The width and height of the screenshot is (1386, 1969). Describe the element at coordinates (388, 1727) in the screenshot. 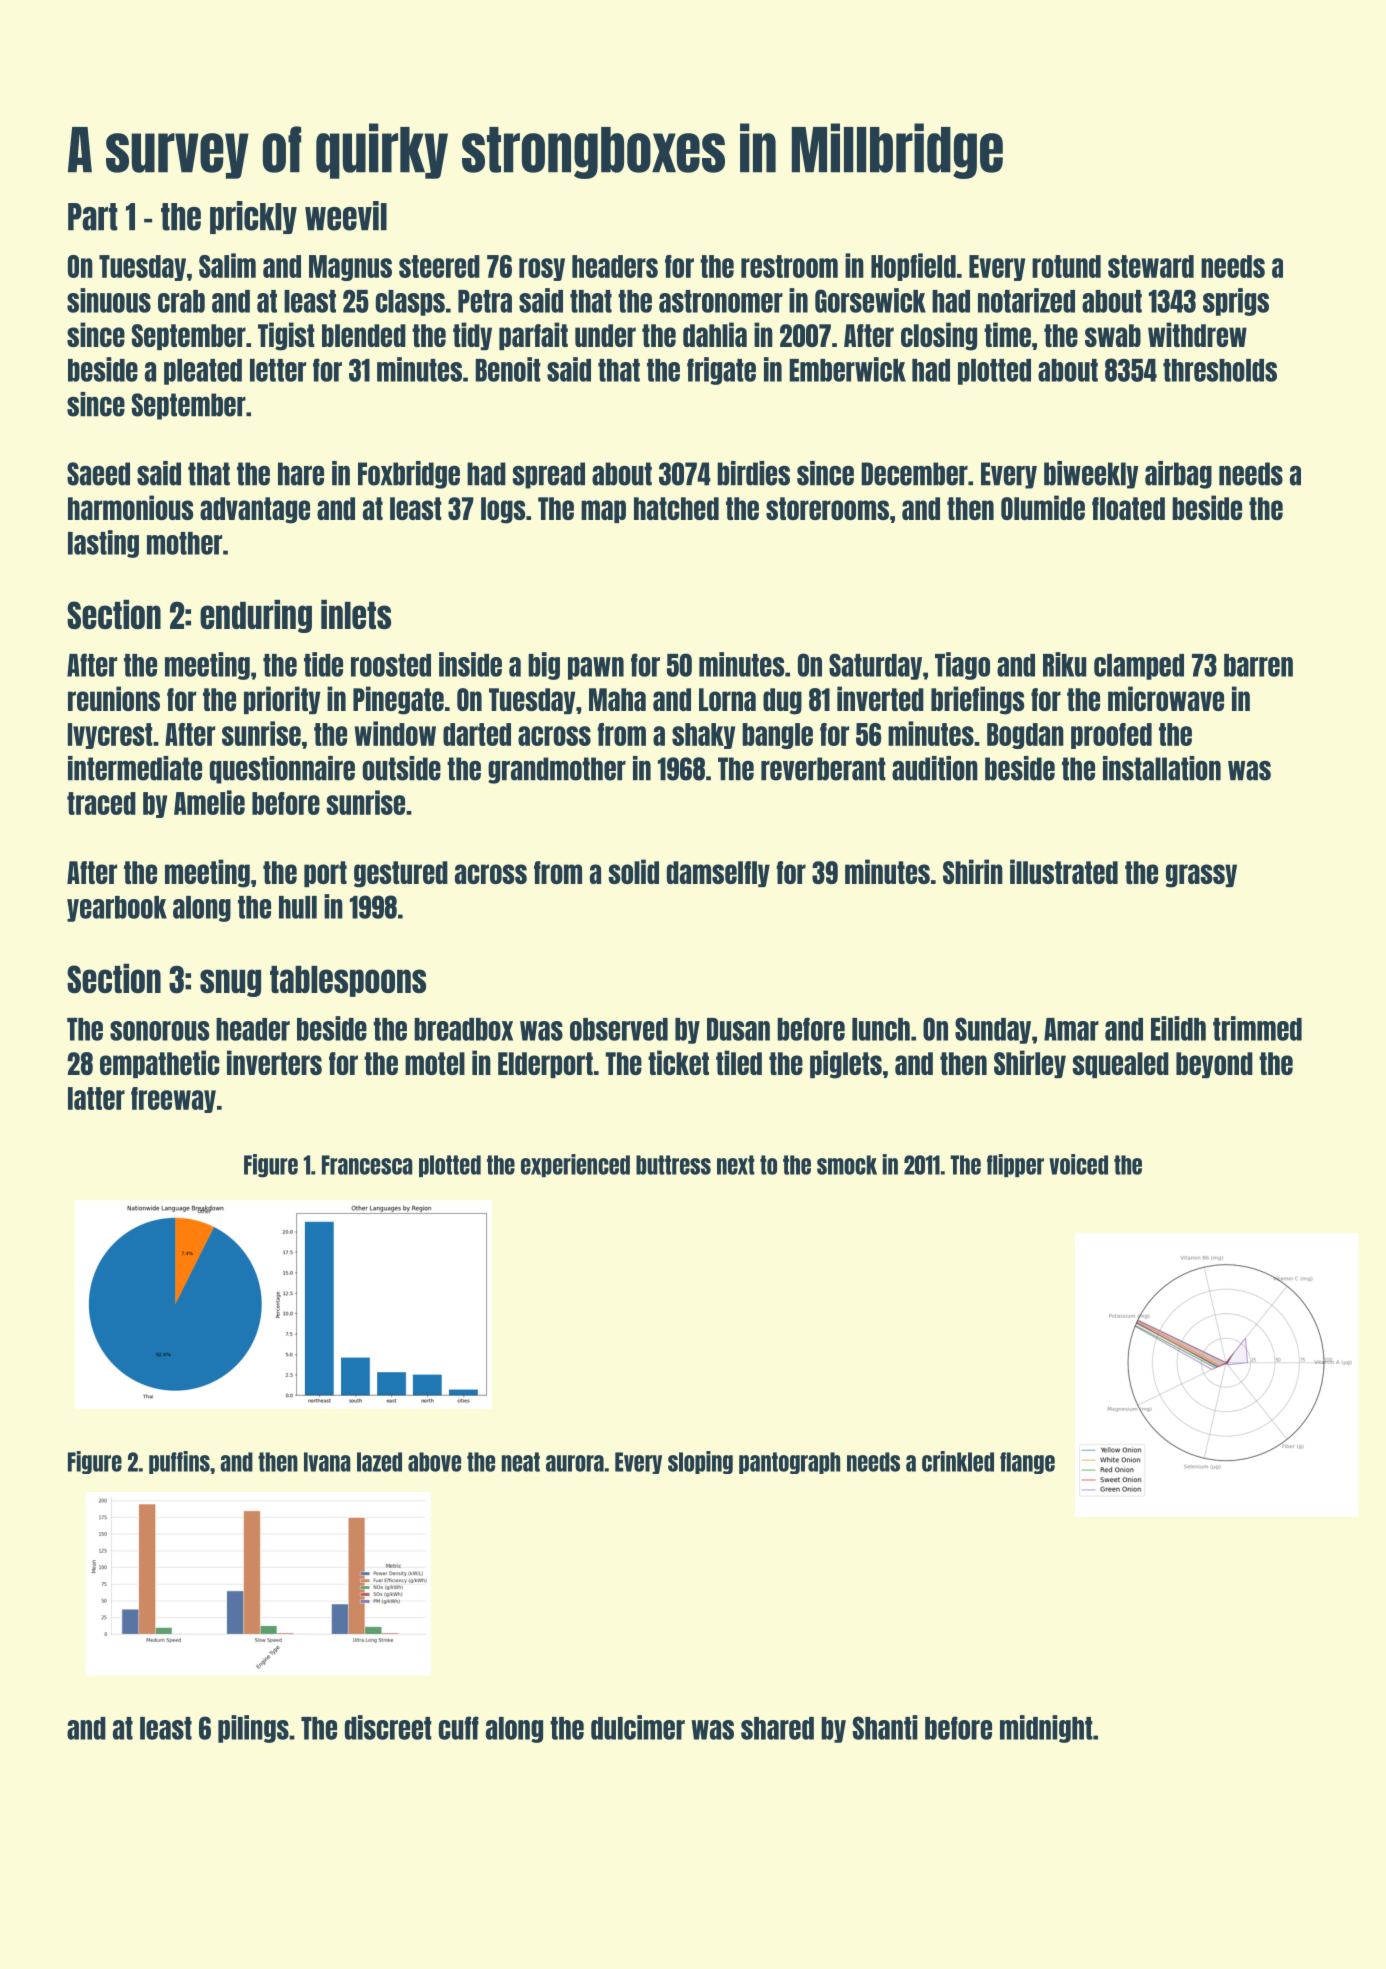

I see `discreet` at that location.
